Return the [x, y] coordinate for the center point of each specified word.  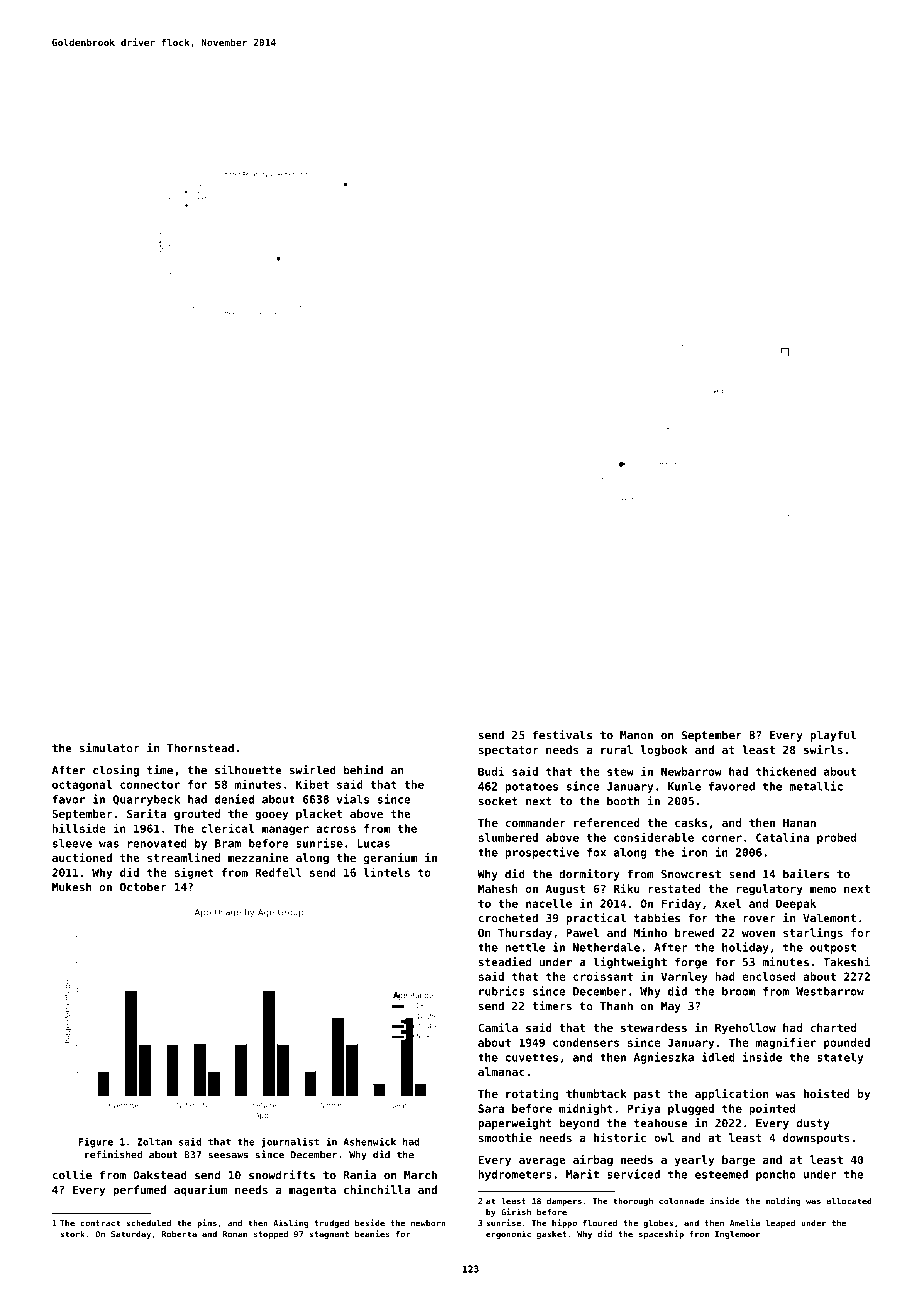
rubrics [502, 991]
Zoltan [154, 1142]
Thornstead [200, 748]
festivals [562, 735]
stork [72, 1234]
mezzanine [258, 857]
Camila [498, 1027]
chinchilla [377, 1189]
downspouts [816, 1139]
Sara [491, 1108]
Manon [636, 735]
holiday [745, 948]
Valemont [829, 918]
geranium [390, 859]
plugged [691, 1109]
